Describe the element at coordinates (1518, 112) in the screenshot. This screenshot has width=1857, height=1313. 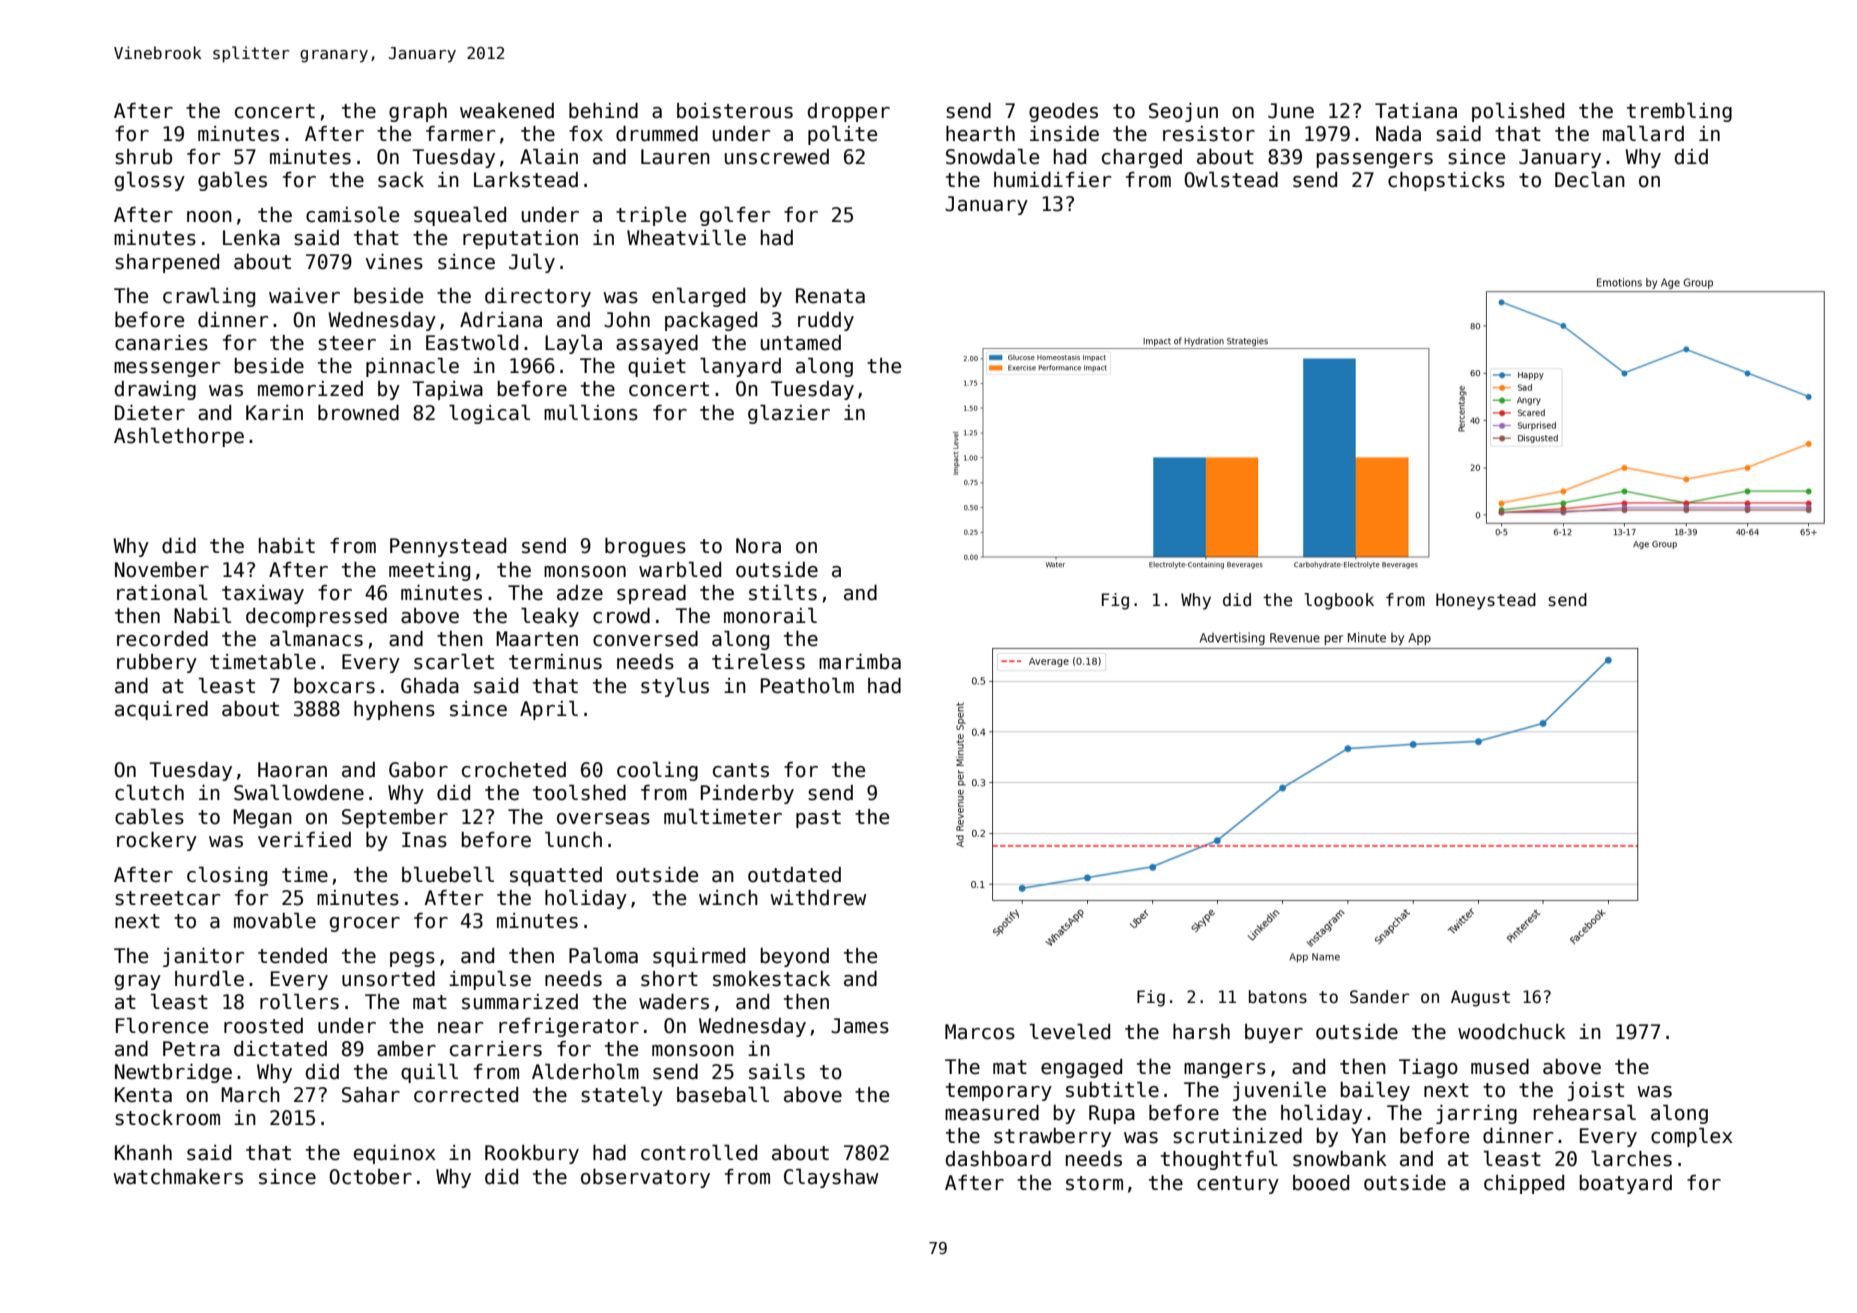
I see `polished` at that location.
